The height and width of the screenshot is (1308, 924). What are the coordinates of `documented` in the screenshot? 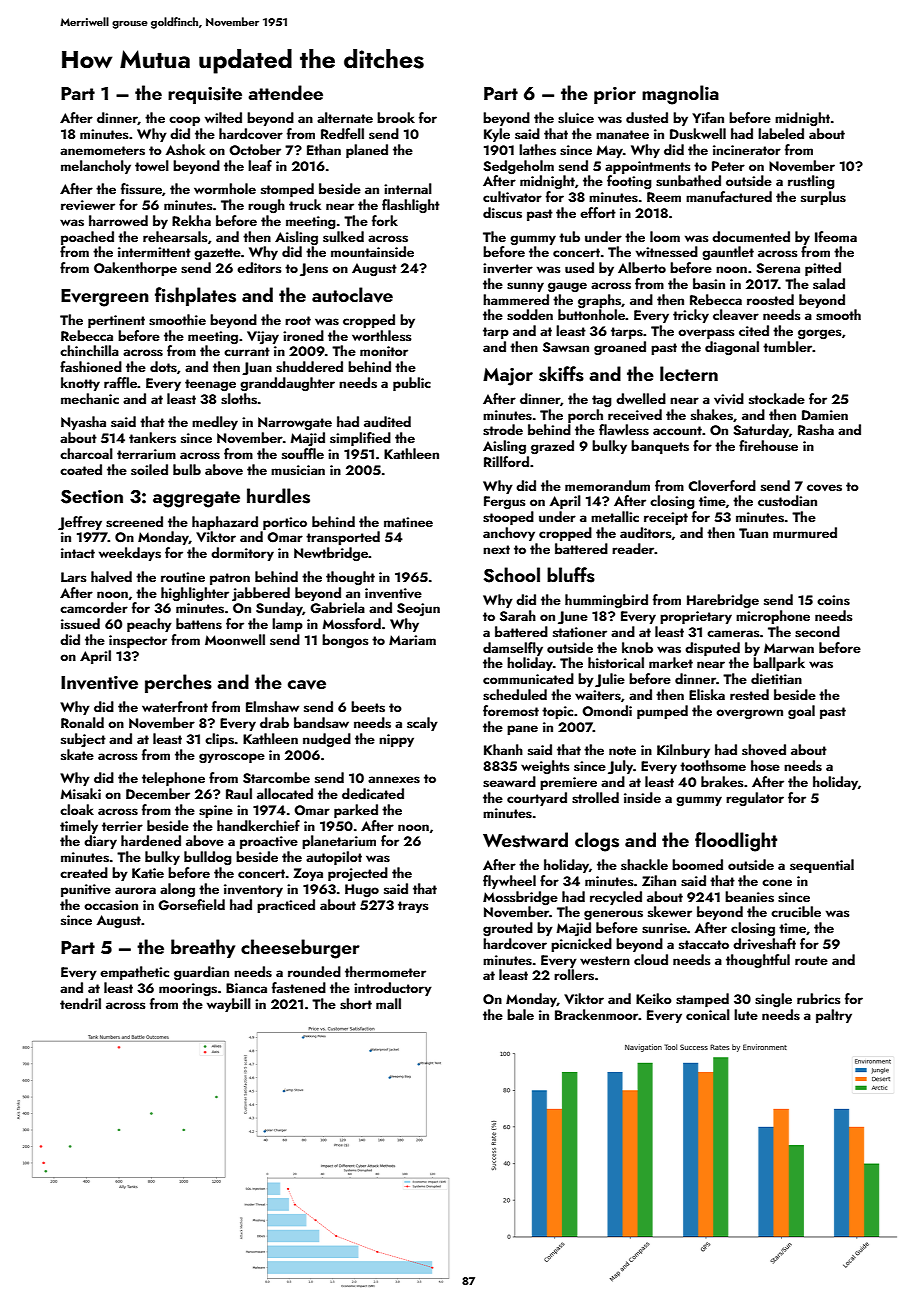 It's located at (751, 236).
